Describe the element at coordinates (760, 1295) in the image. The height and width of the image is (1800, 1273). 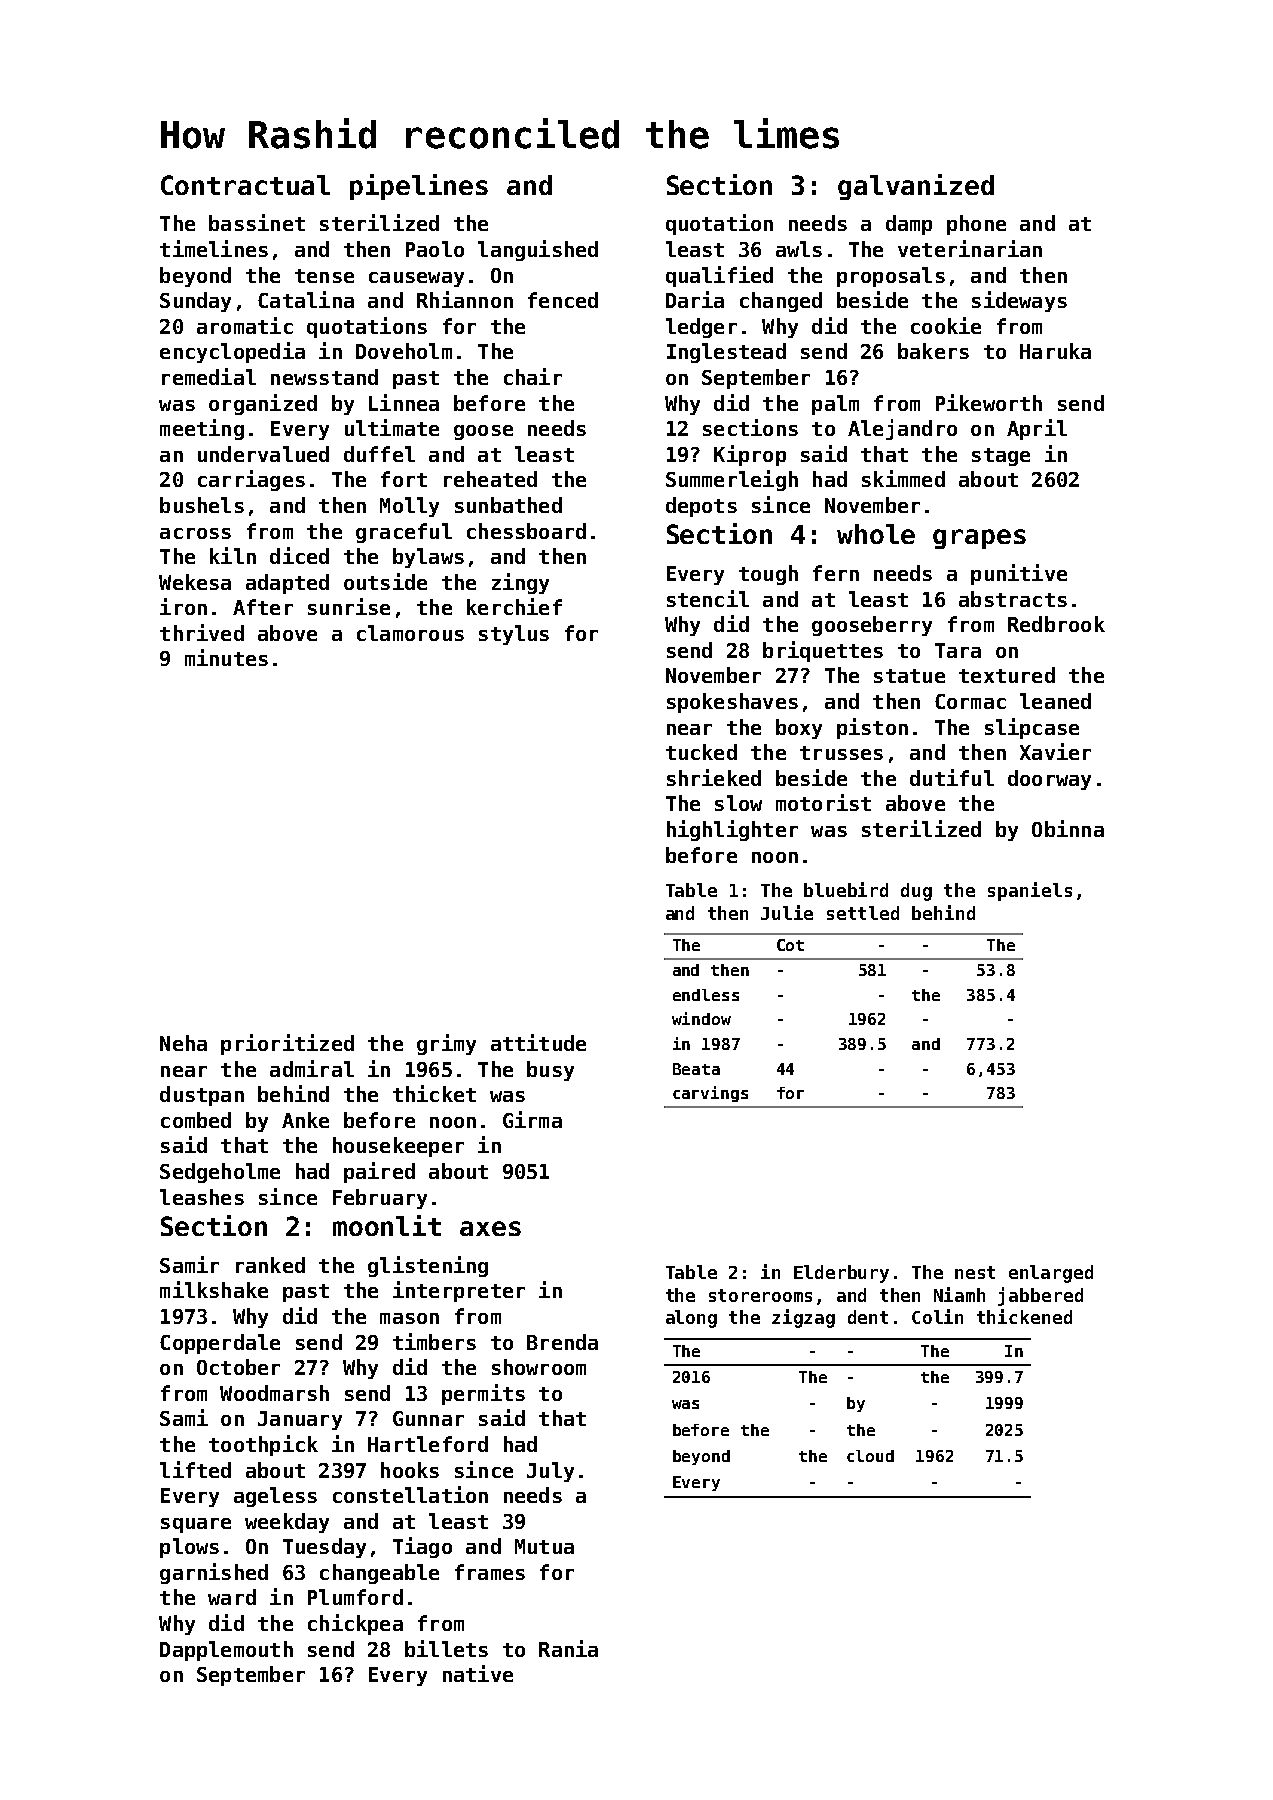
I see `storerooms` at that location.
